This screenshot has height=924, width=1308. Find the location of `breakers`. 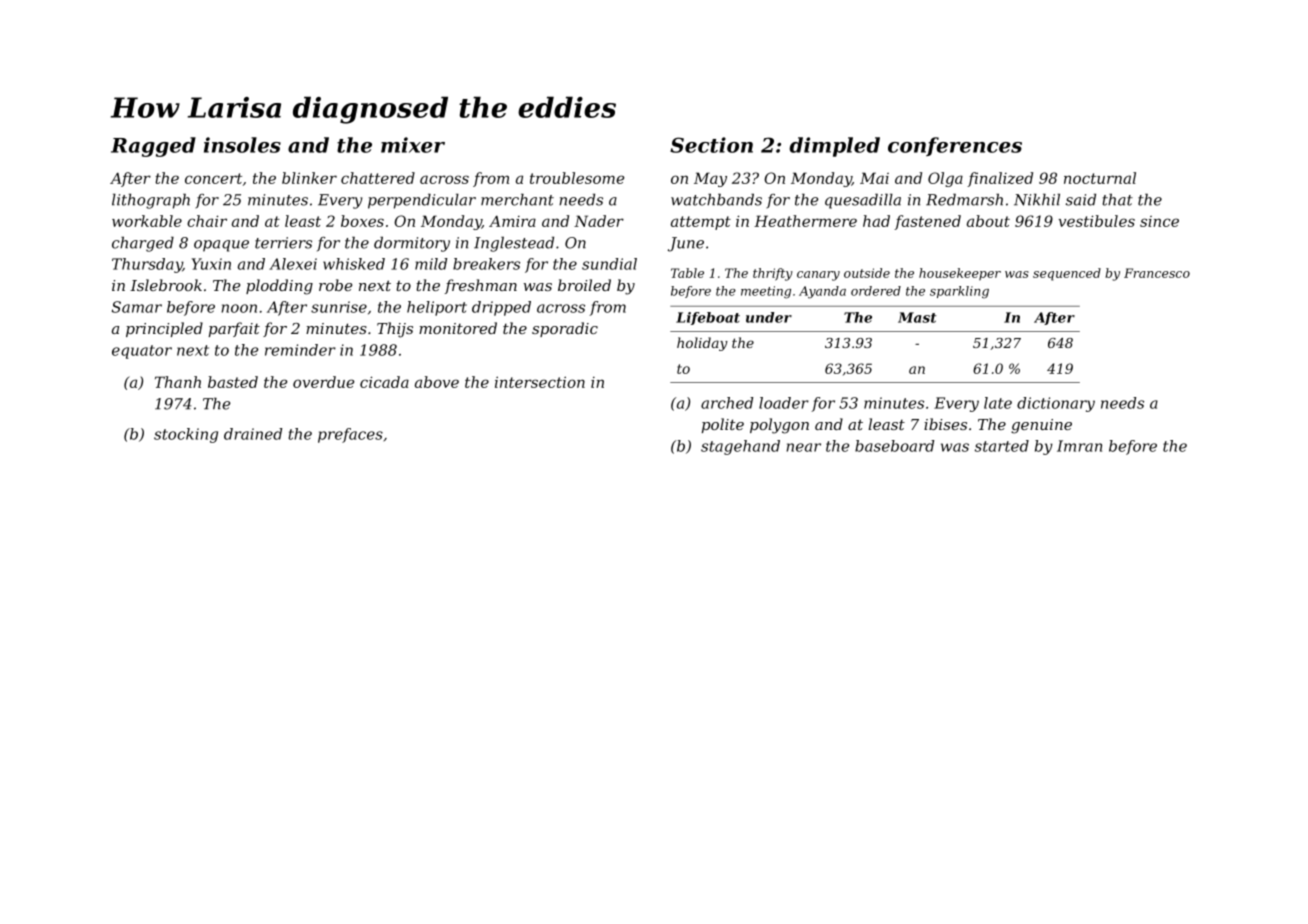

breakers is located at coordinates (486, 264).
